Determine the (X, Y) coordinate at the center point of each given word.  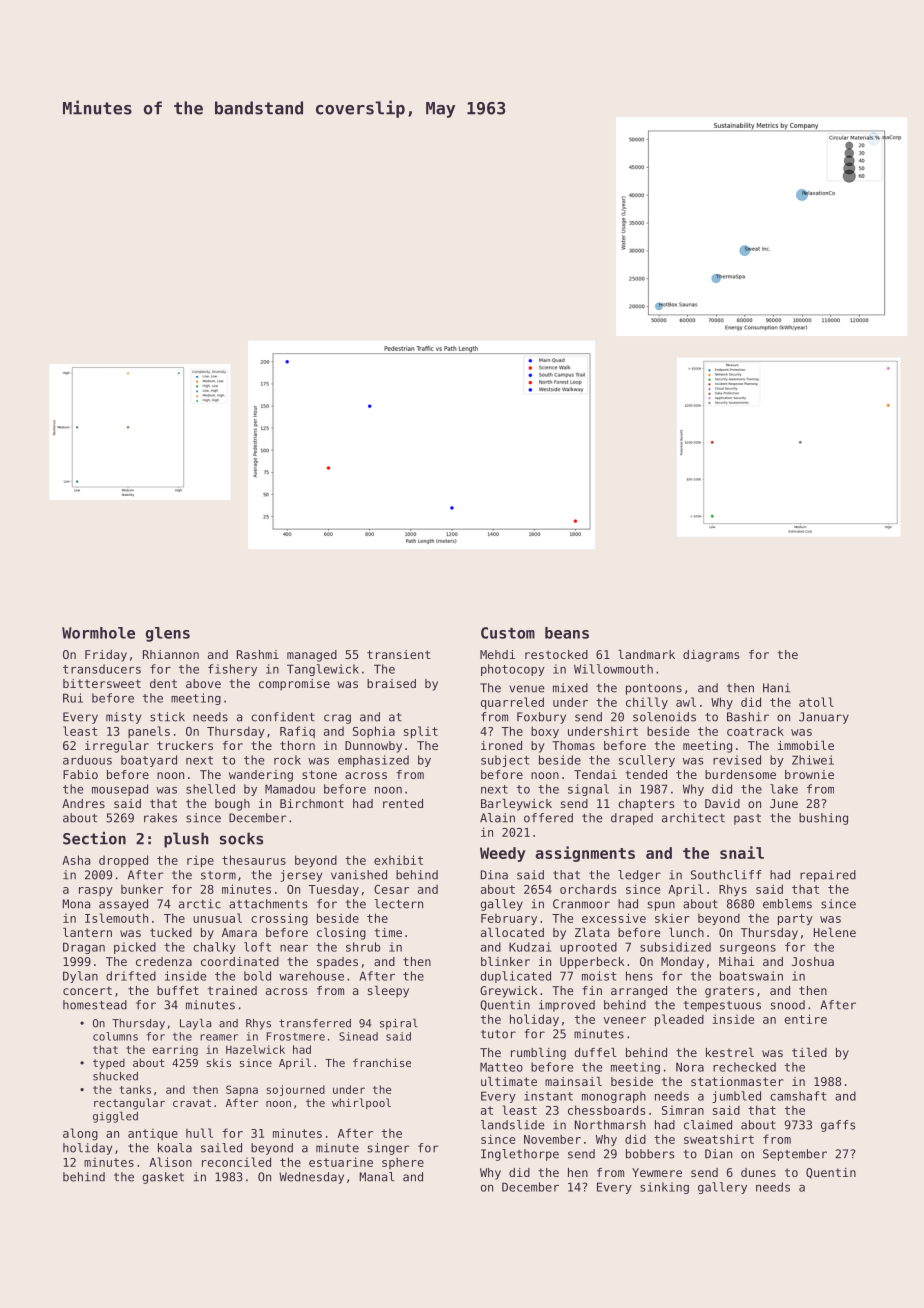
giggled (115, 1117)
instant (548, 1096)
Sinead (358, 1036)
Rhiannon (171, 654)
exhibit (398, 860)
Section (94, 838)
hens (639, 976)
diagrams (711, 656)
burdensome (740, 774)
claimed (708, 1125)
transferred (315, 1023)
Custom (508, 633)
